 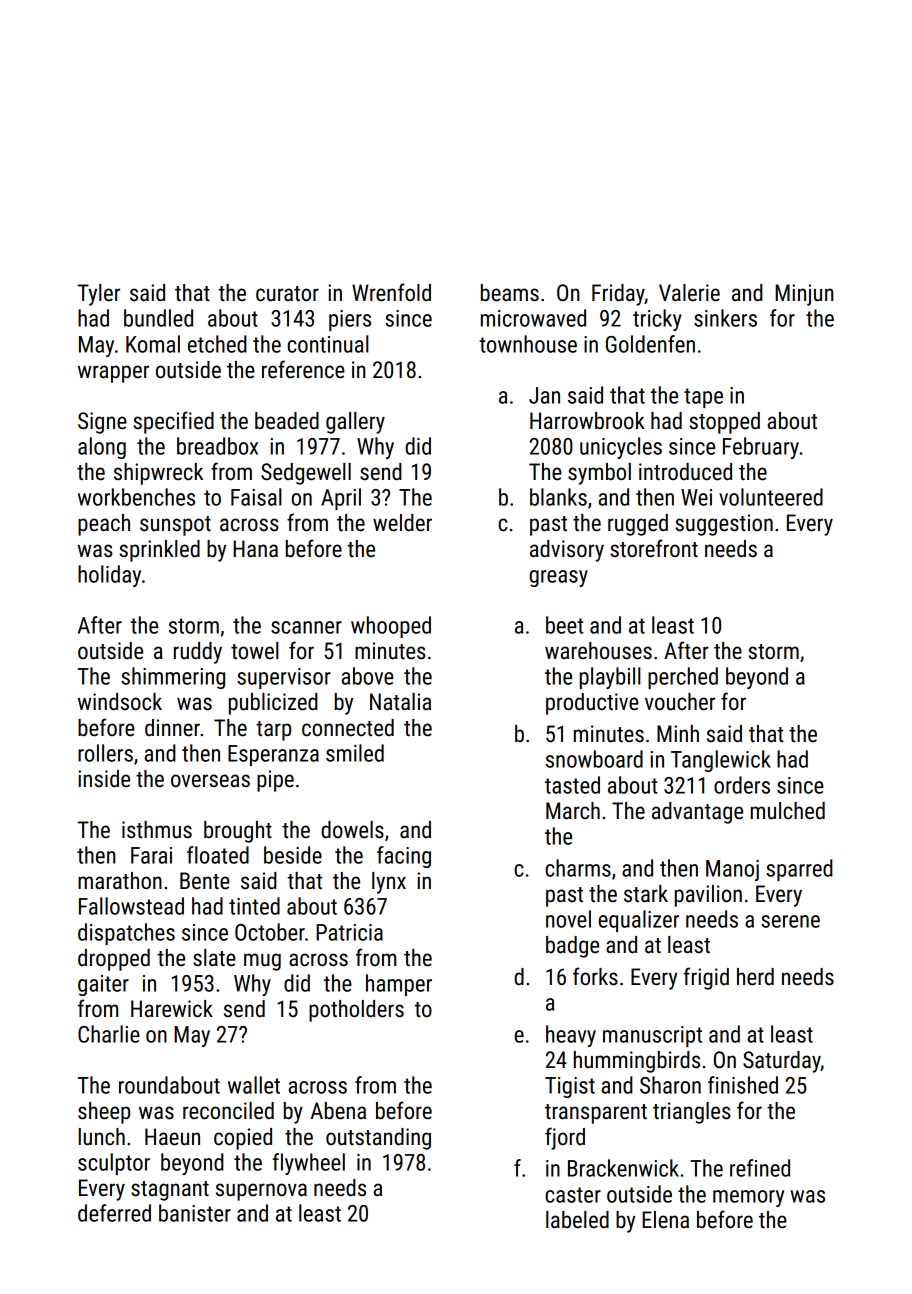 I want to click on beams, so click(x=510, y=293).
